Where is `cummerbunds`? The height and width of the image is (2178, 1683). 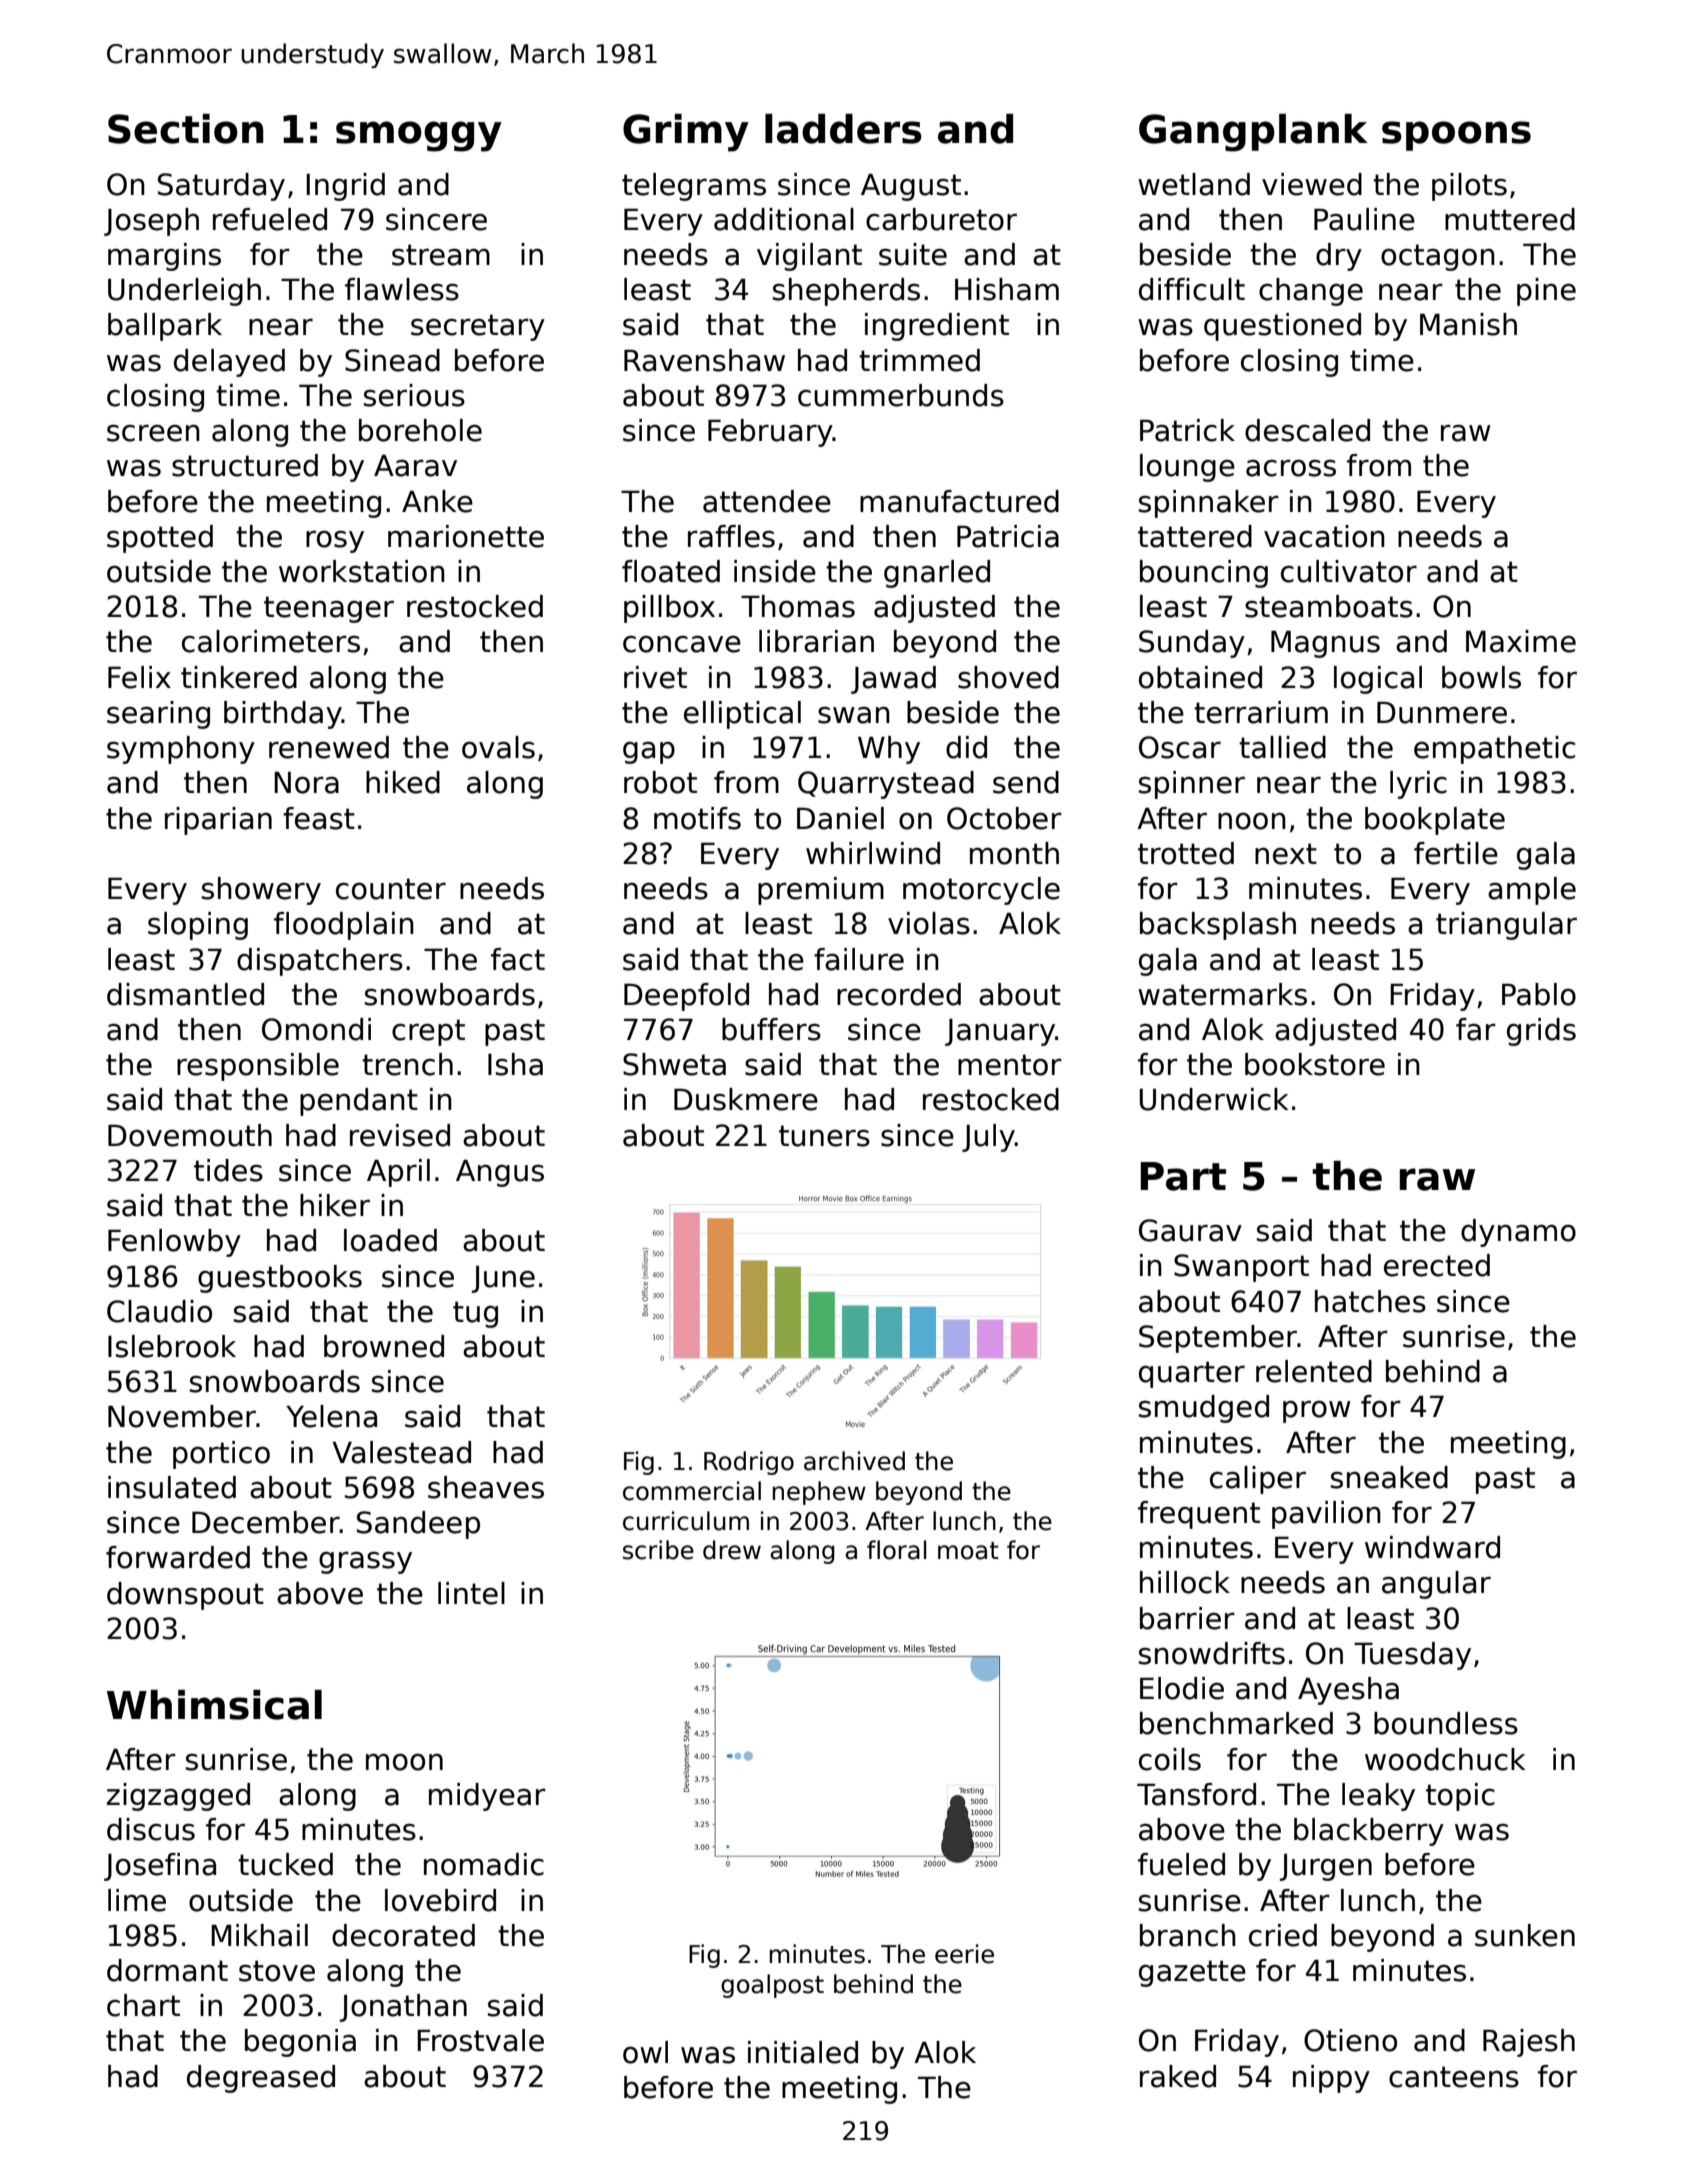
cummerbunds is located at coordinates (901, 395).
